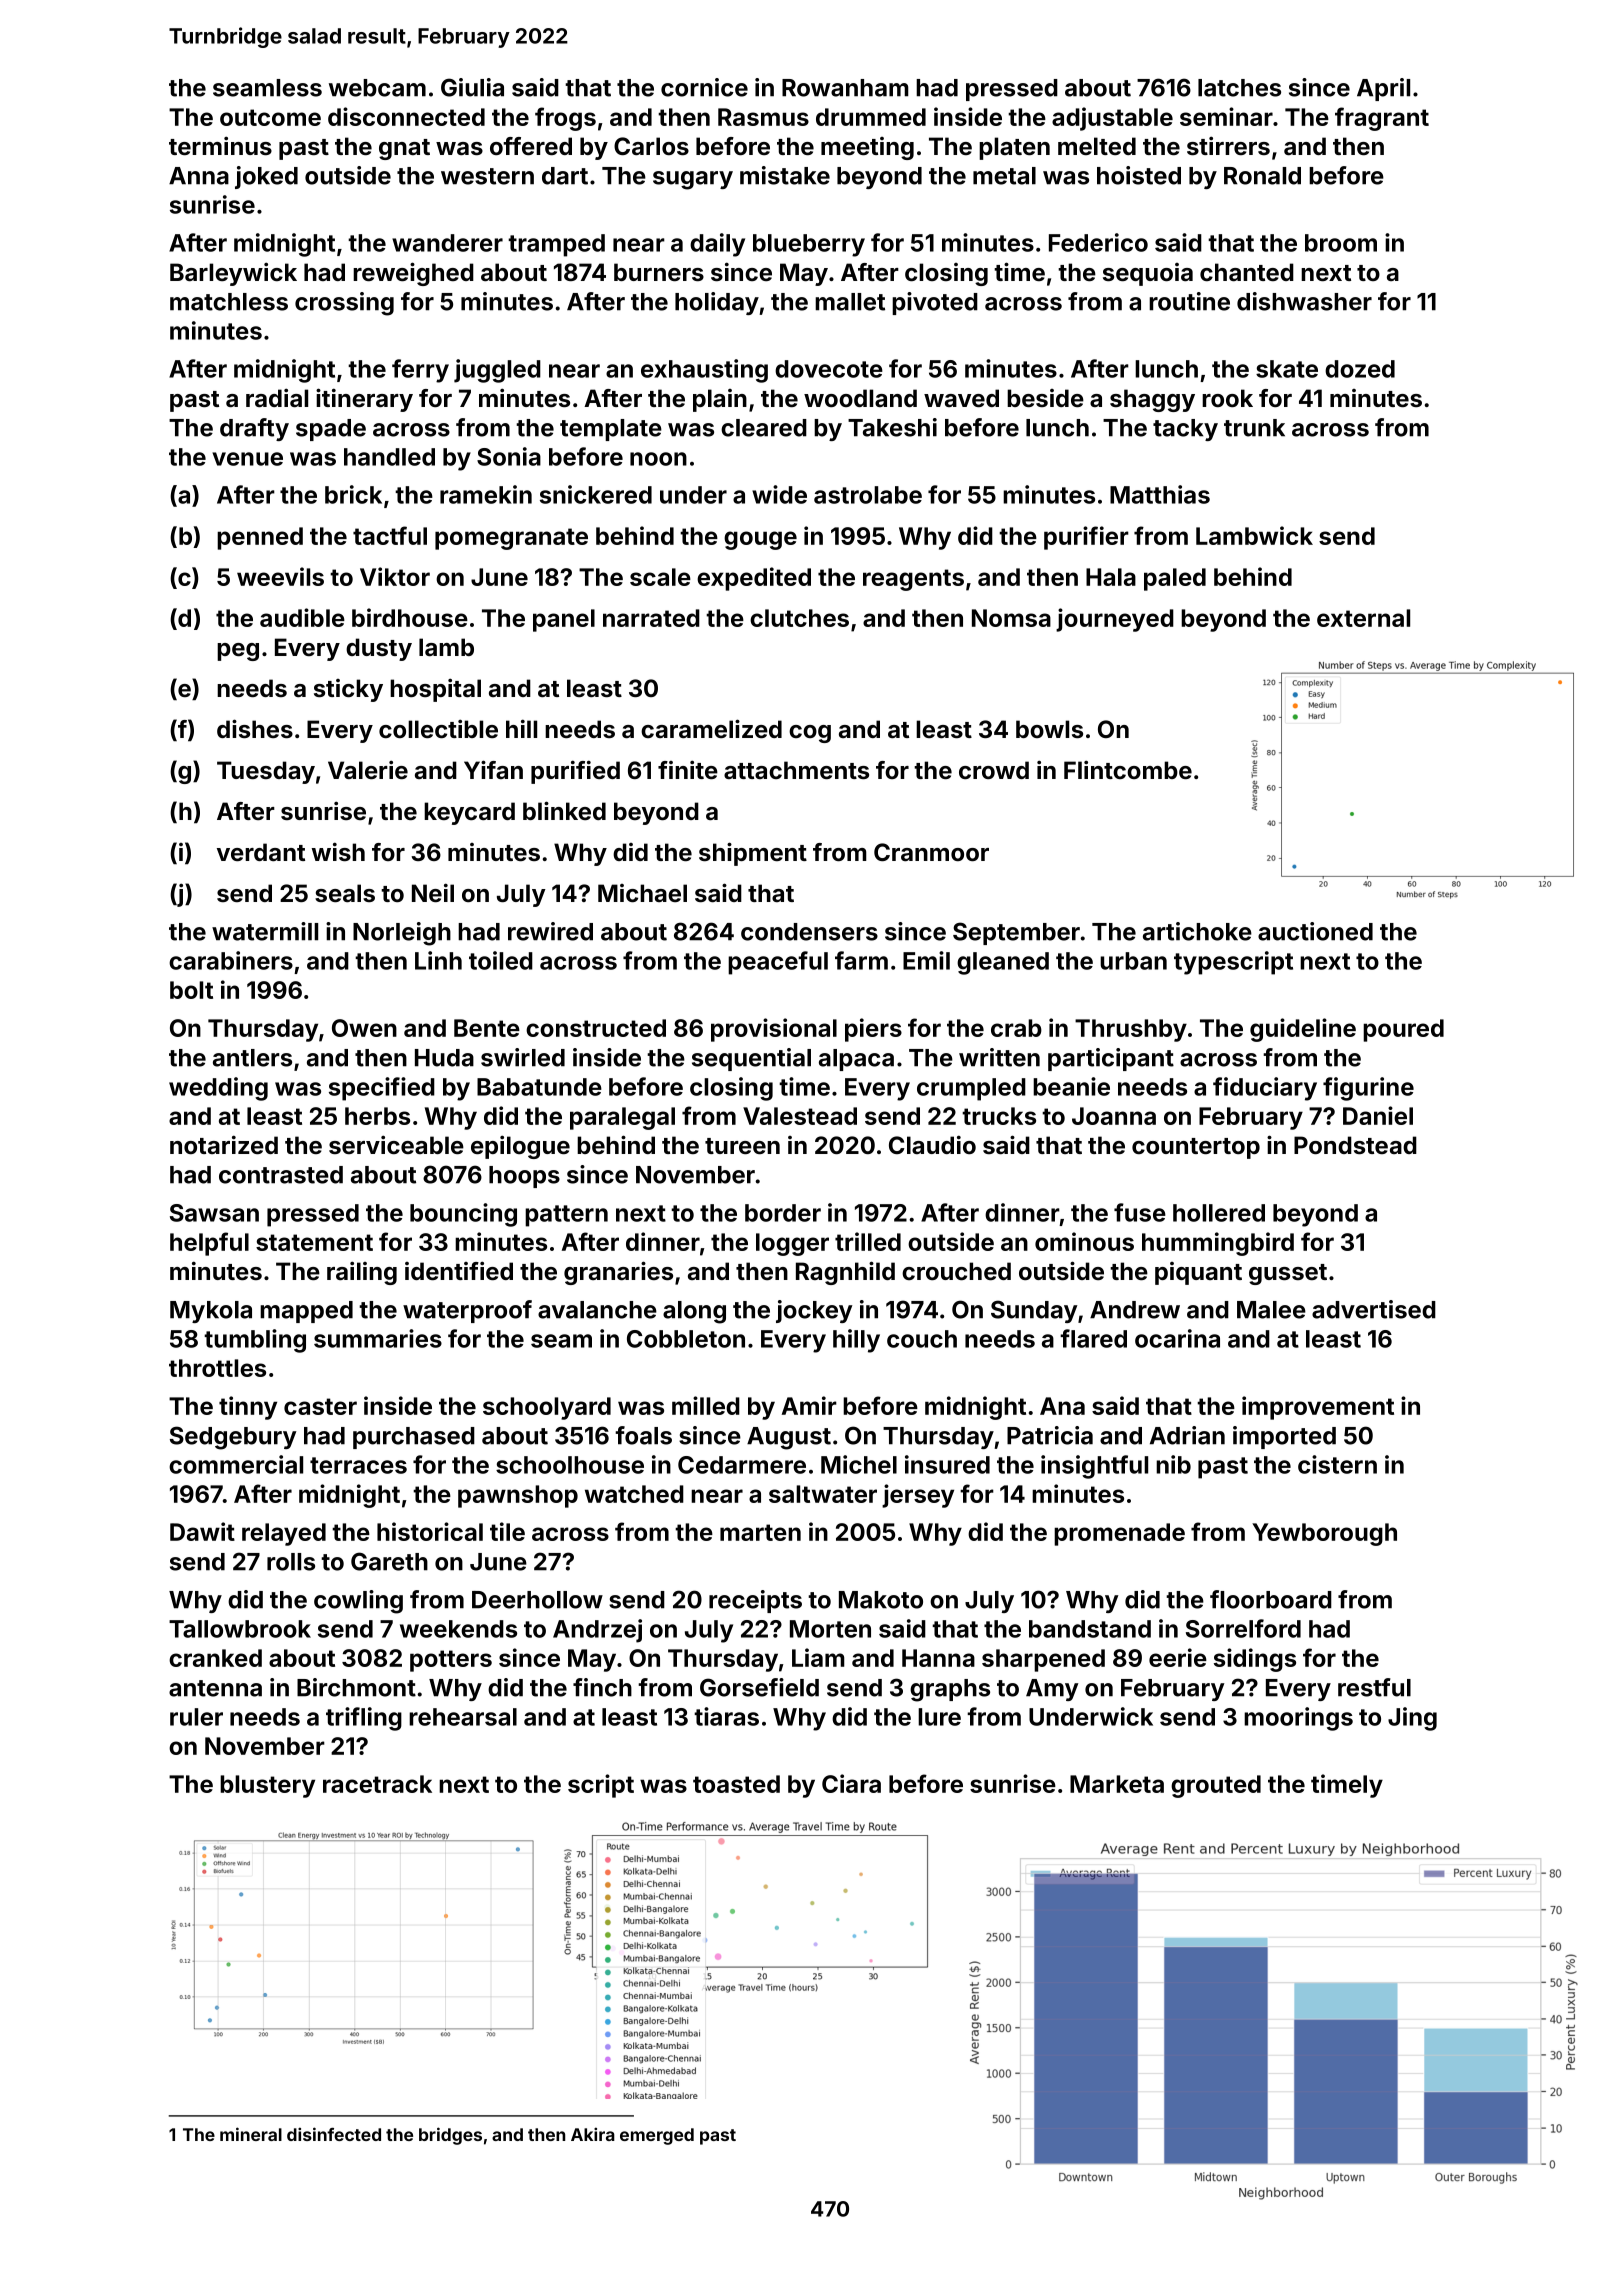 The width and height of the screenshot is (1620, 2292). Describe the element at coordinates (306, 1312) in the screenshot. I see `mapped` at that location.
